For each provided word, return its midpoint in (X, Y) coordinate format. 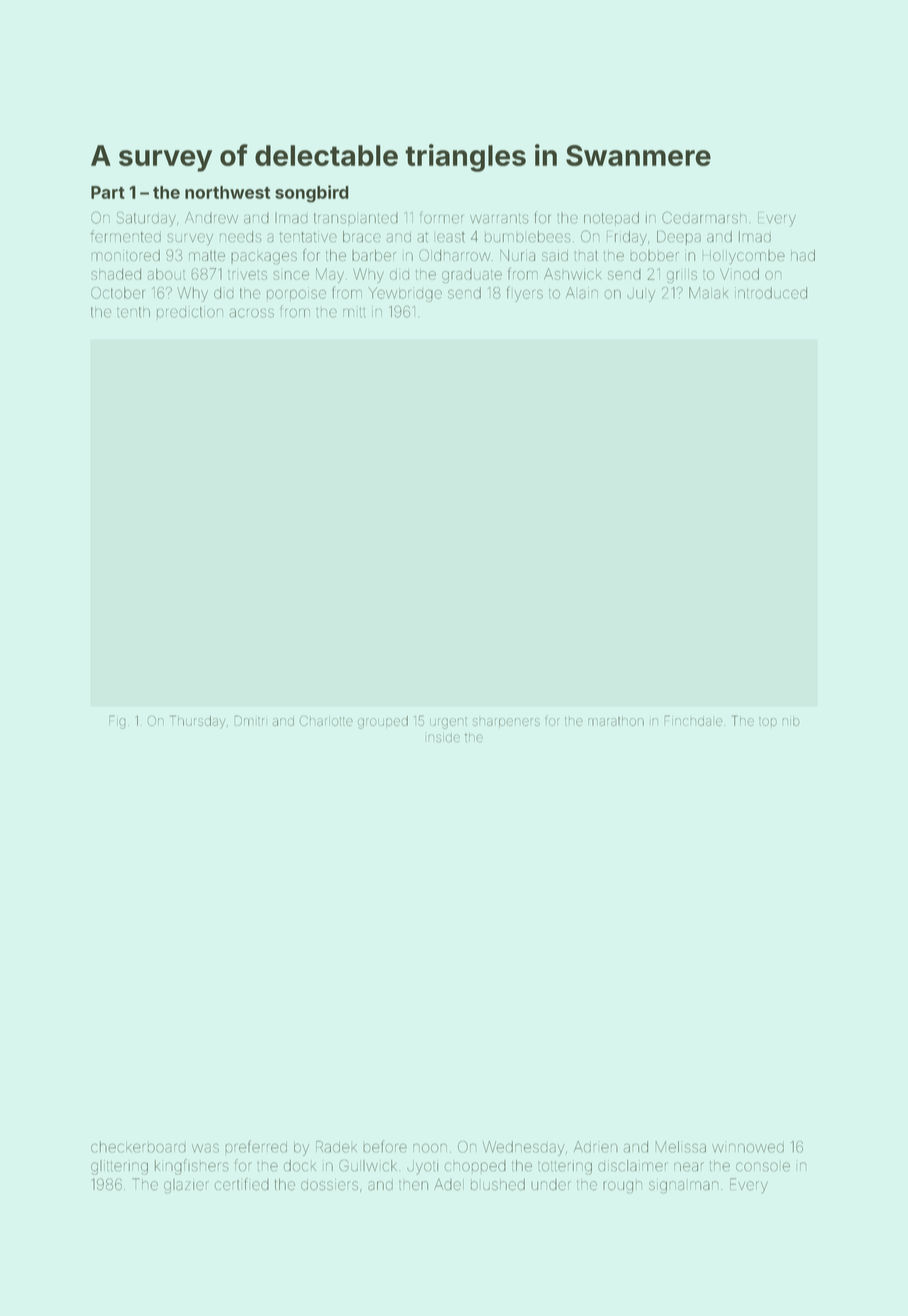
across (251, 313)
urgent (448, 723)
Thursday (197, 722)
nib (790, 721)
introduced (771, 293)
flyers (525, 294)
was (205, 1148)
